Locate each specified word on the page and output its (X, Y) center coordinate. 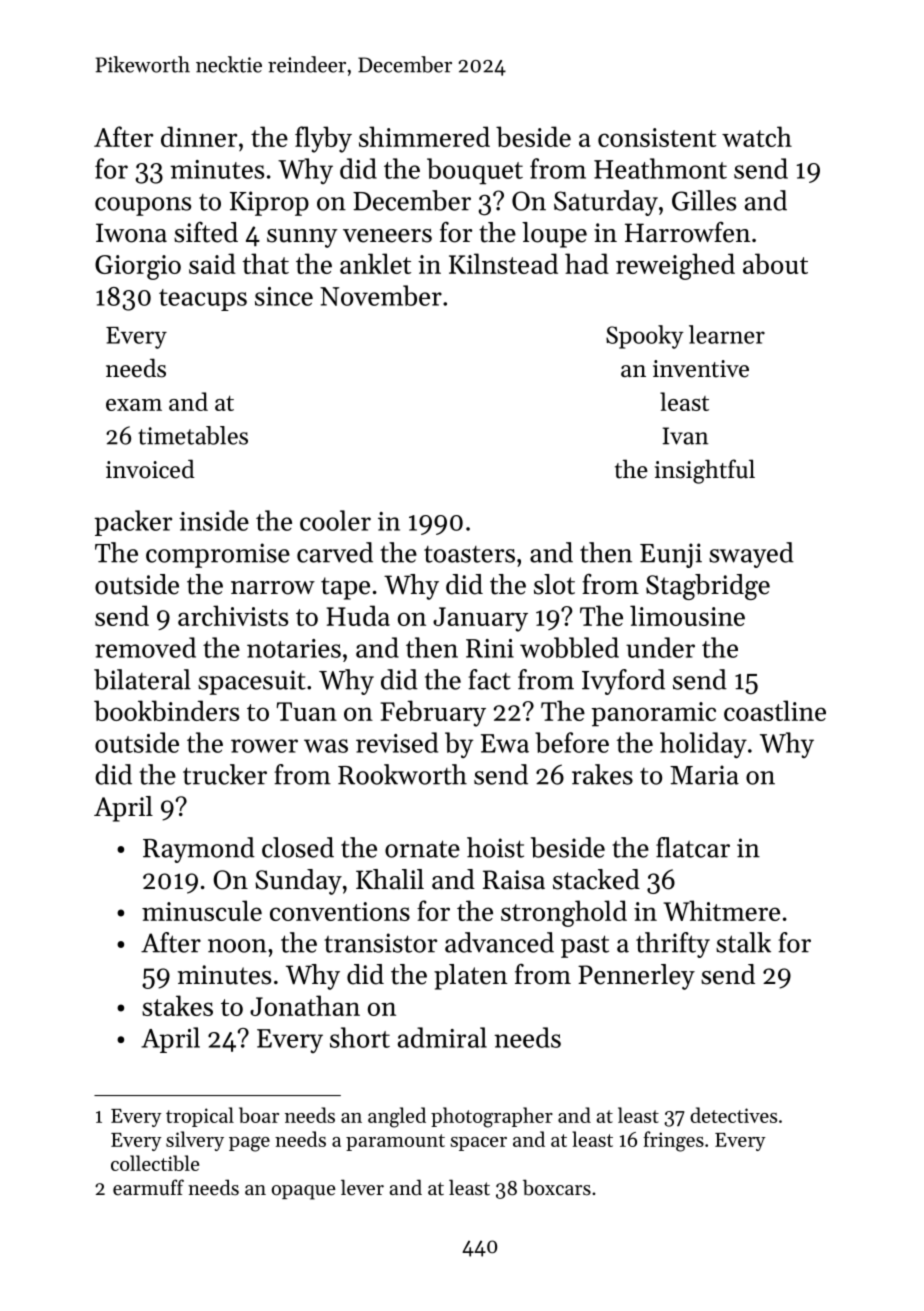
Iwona (131, 233)
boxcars (557, 1187)
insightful (705, 471)
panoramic (653, 714)
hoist (495, 847)
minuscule (202, 910)
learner (727, 334)
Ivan (685, 436)
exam (134, 405)
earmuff (148, 1187)
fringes (673, 1141)
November (381, 295)
